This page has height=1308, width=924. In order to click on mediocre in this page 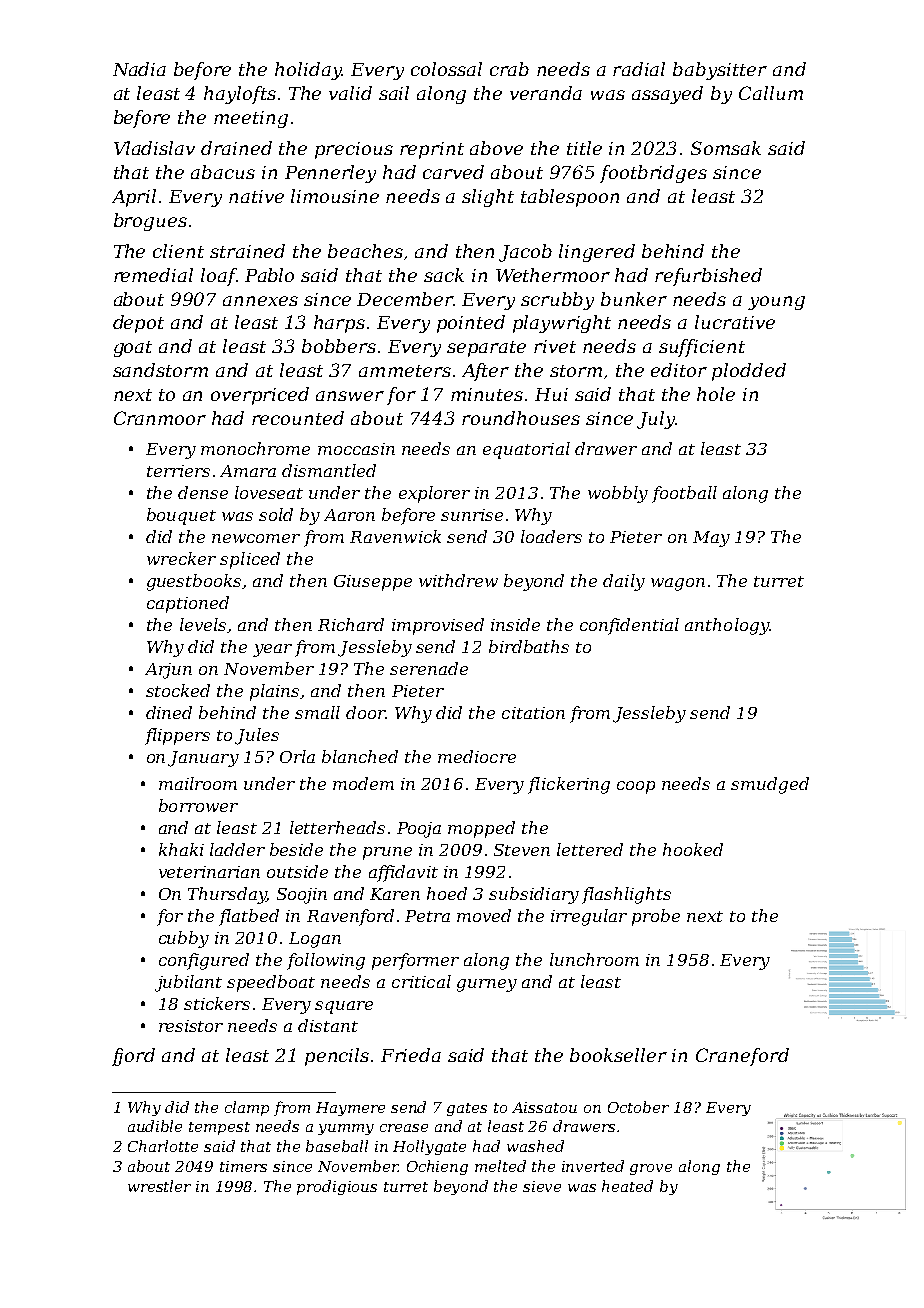, I will do `click(477, 756)`.
